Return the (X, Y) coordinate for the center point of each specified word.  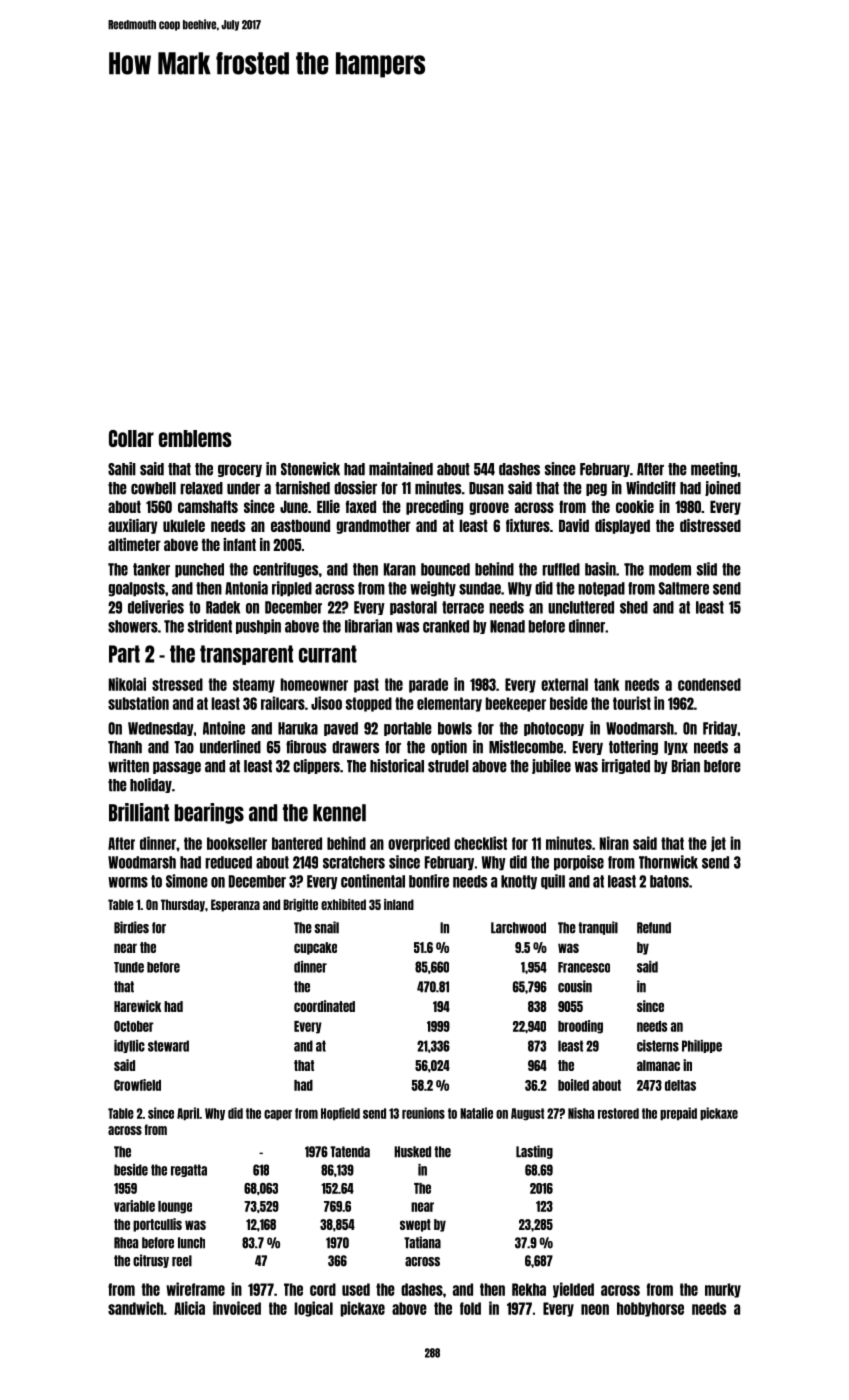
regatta (189, 1170)
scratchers (354, 862)
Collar (131, 438)
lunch (191, 1243)
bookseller (237, 843)
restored (618, 1113)
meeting (714, 469)
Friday (720, 728)
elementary (449, 704)
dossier (355, 488)
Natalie (476, 1113)
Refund (654, 928)
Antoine (224, 728)
